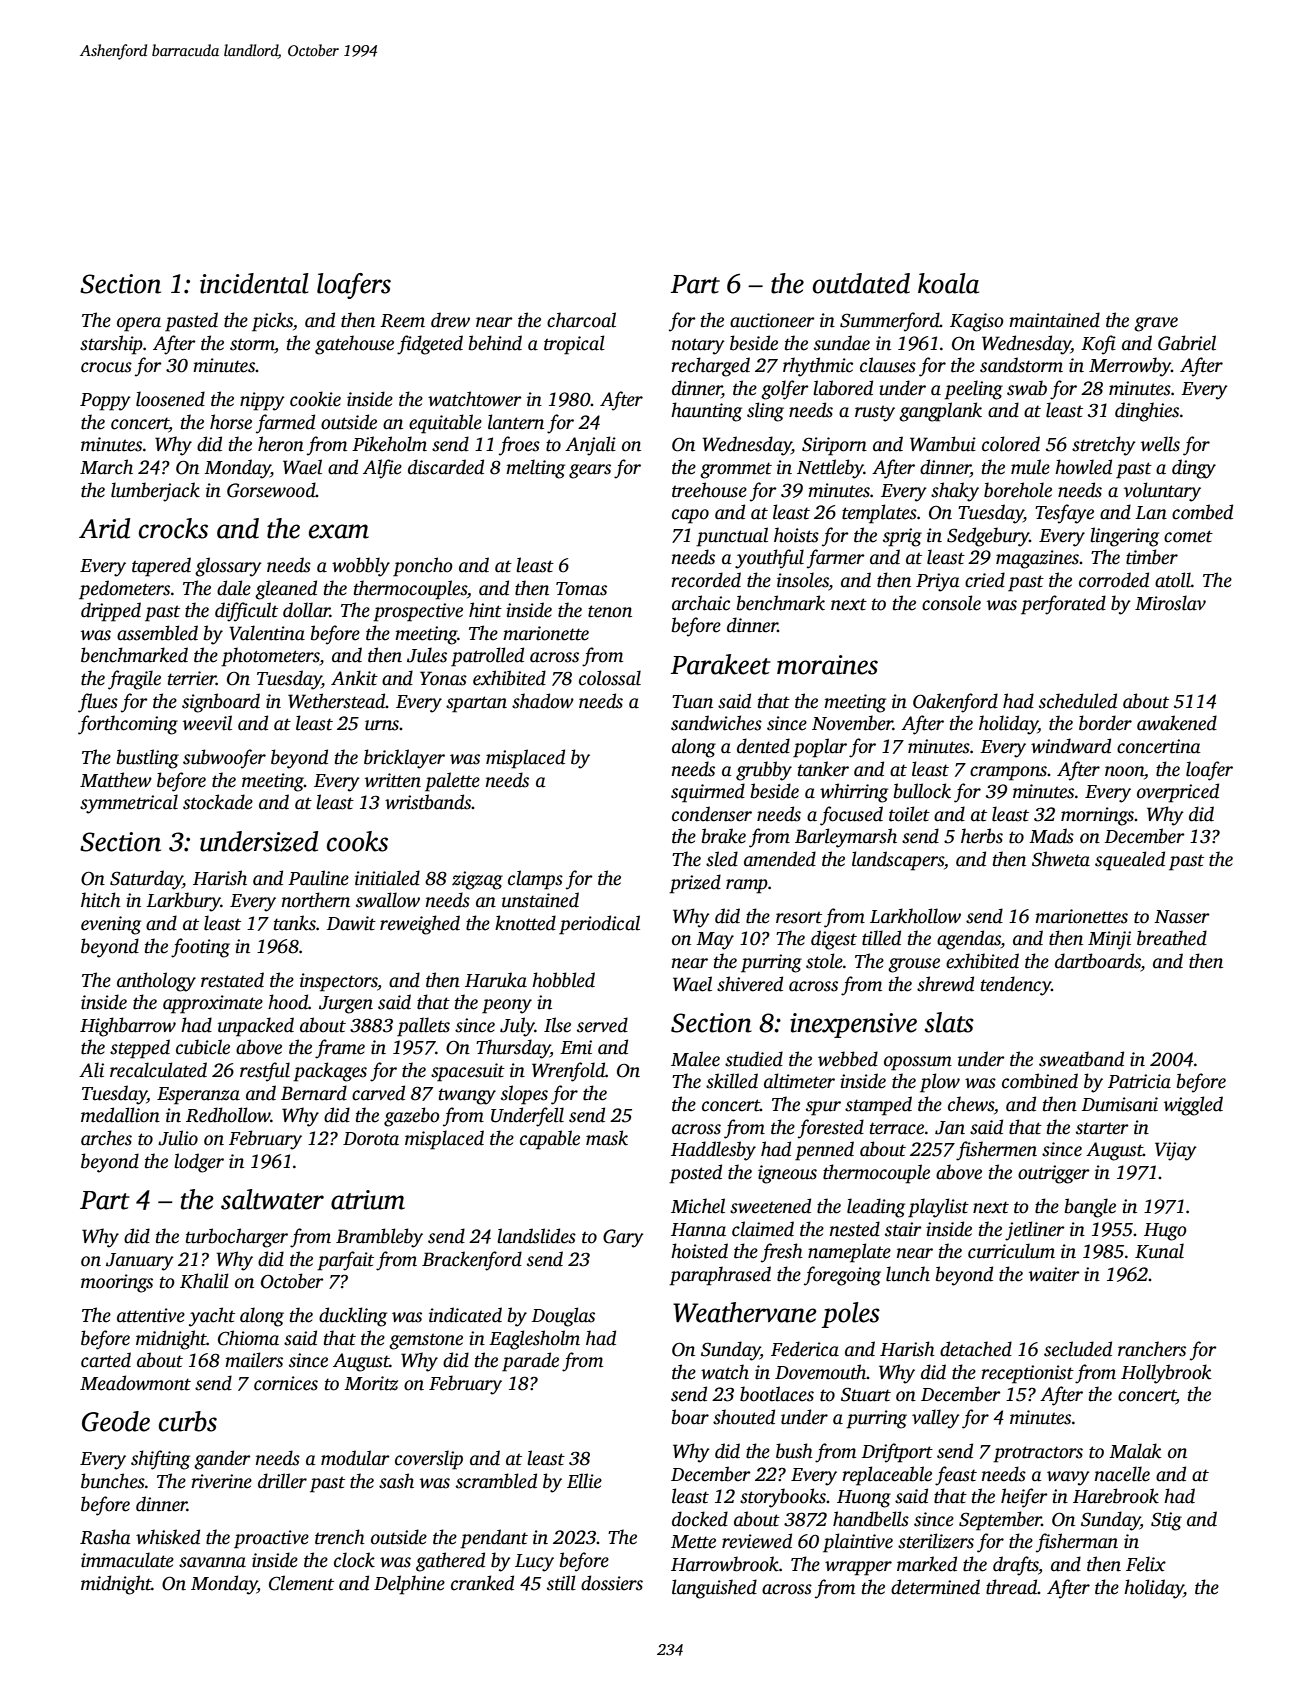 Image resolution: width=1315 pixels, height=1702 pixels. I want to click on amended, so click(780, 859).
